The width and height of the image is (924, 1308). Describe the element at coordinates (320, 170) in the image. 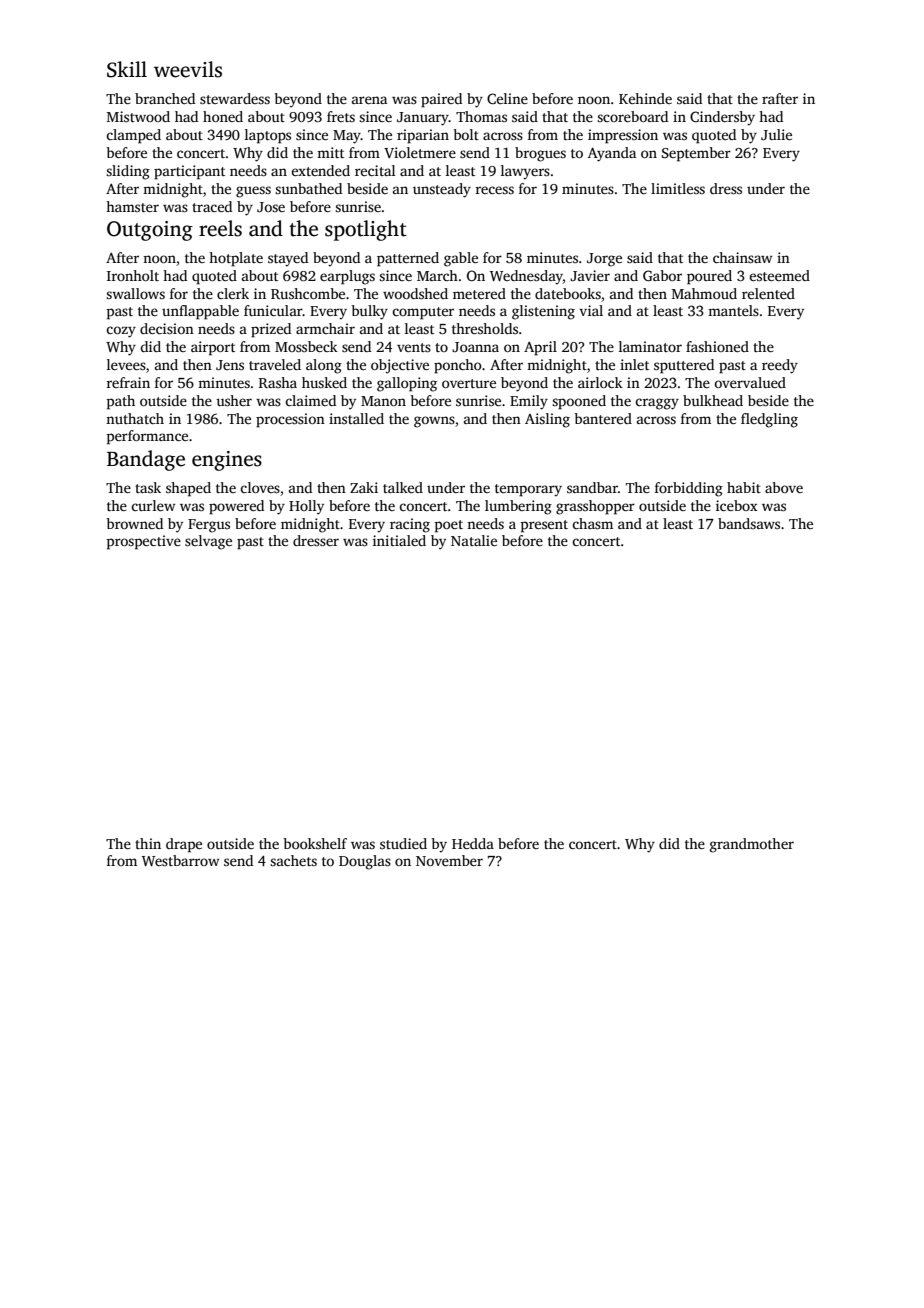

I see `extended` at that location.
